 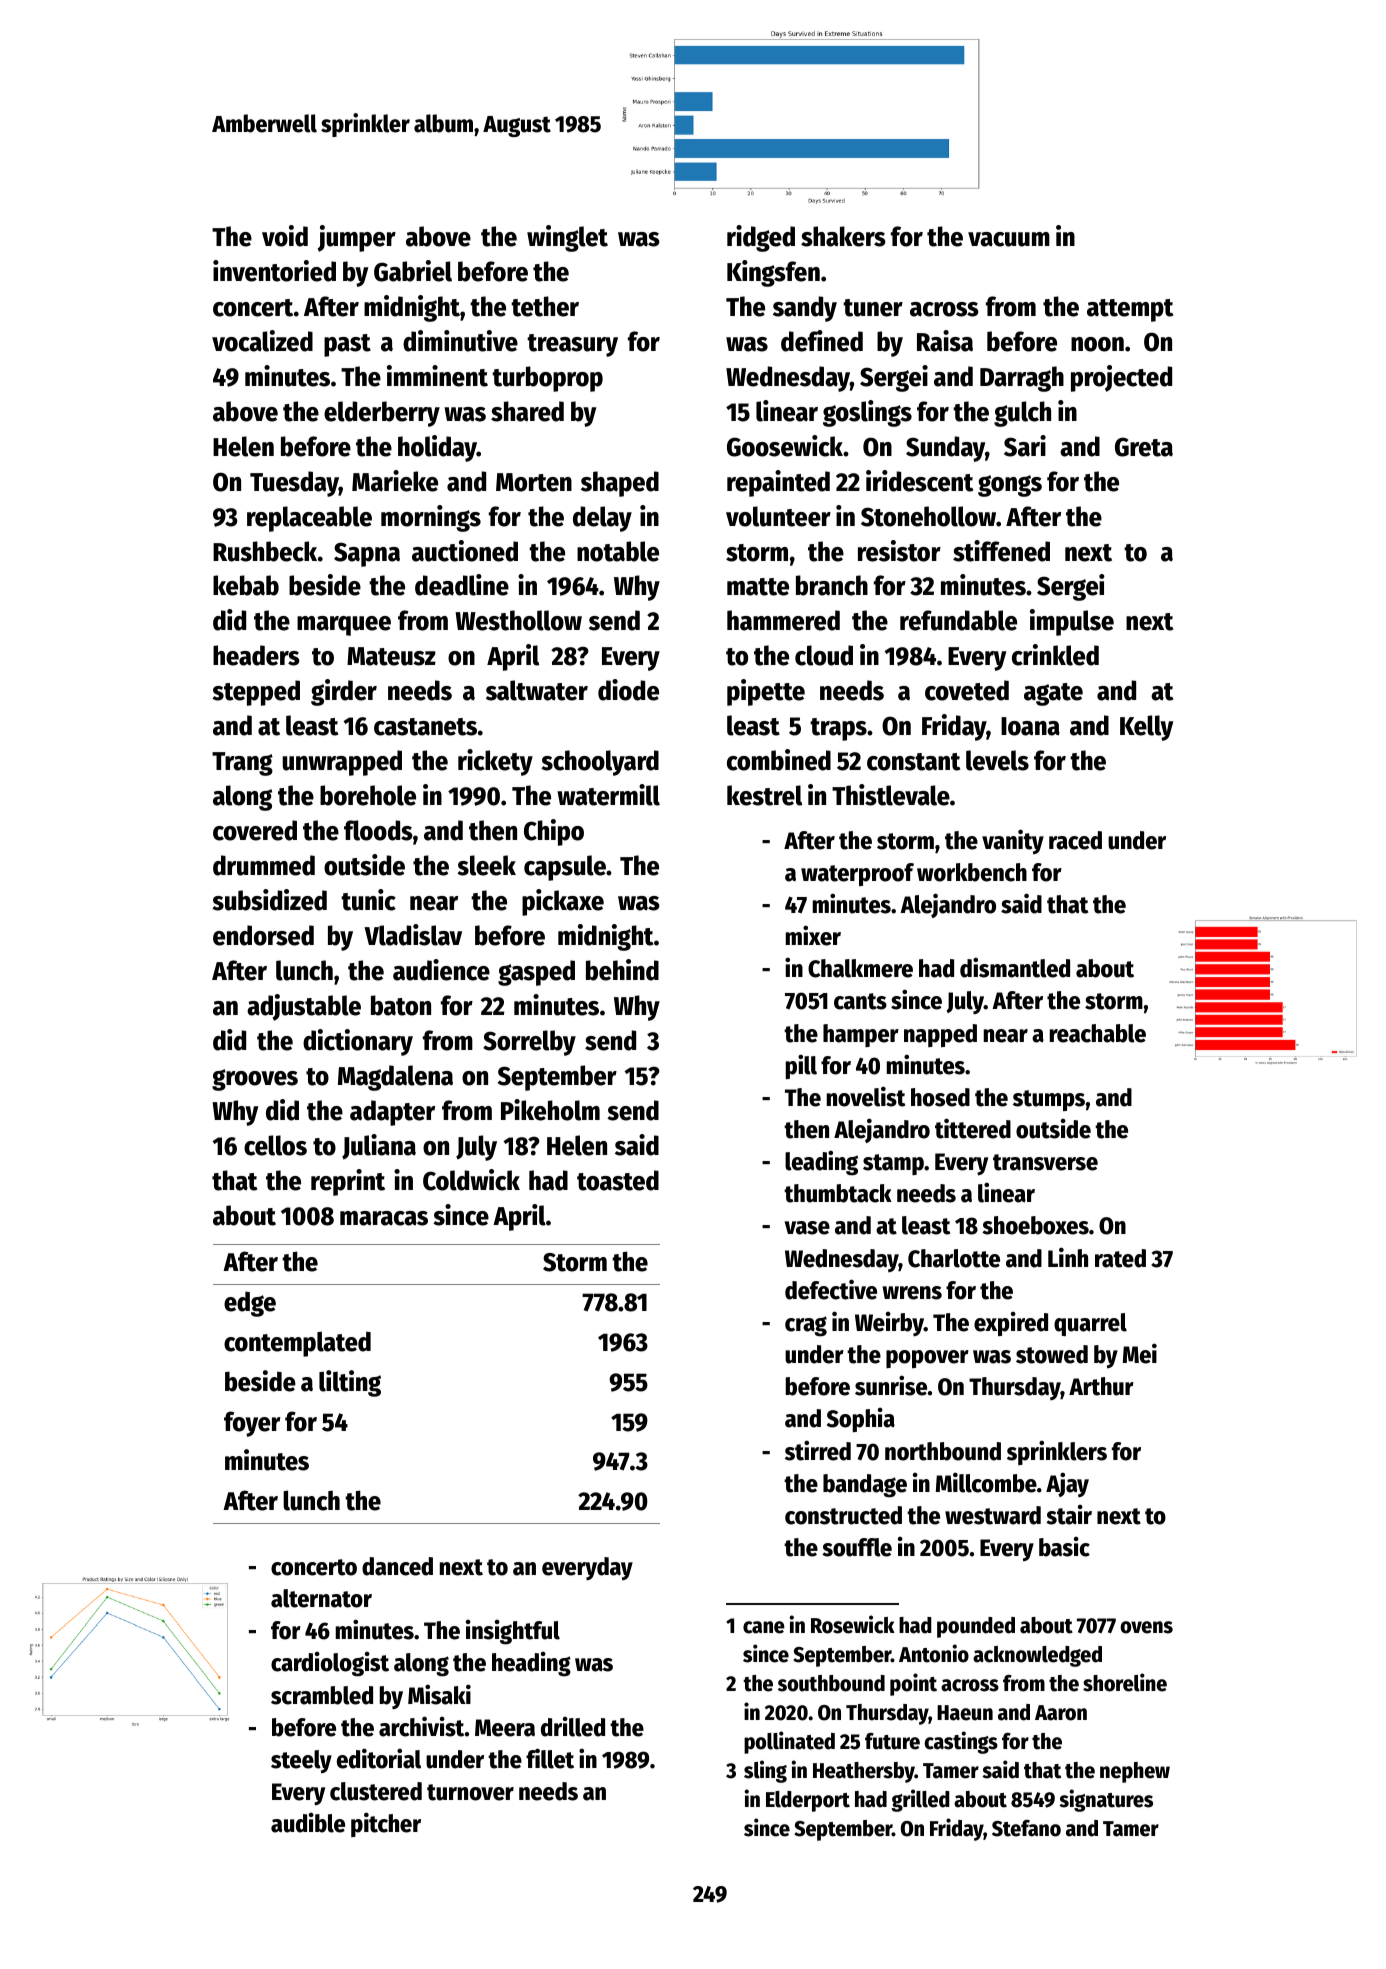 What do you see at coordinates (1026, 1828) in the page?
I see `Stefano` at bounding box center [1026, 1828].
